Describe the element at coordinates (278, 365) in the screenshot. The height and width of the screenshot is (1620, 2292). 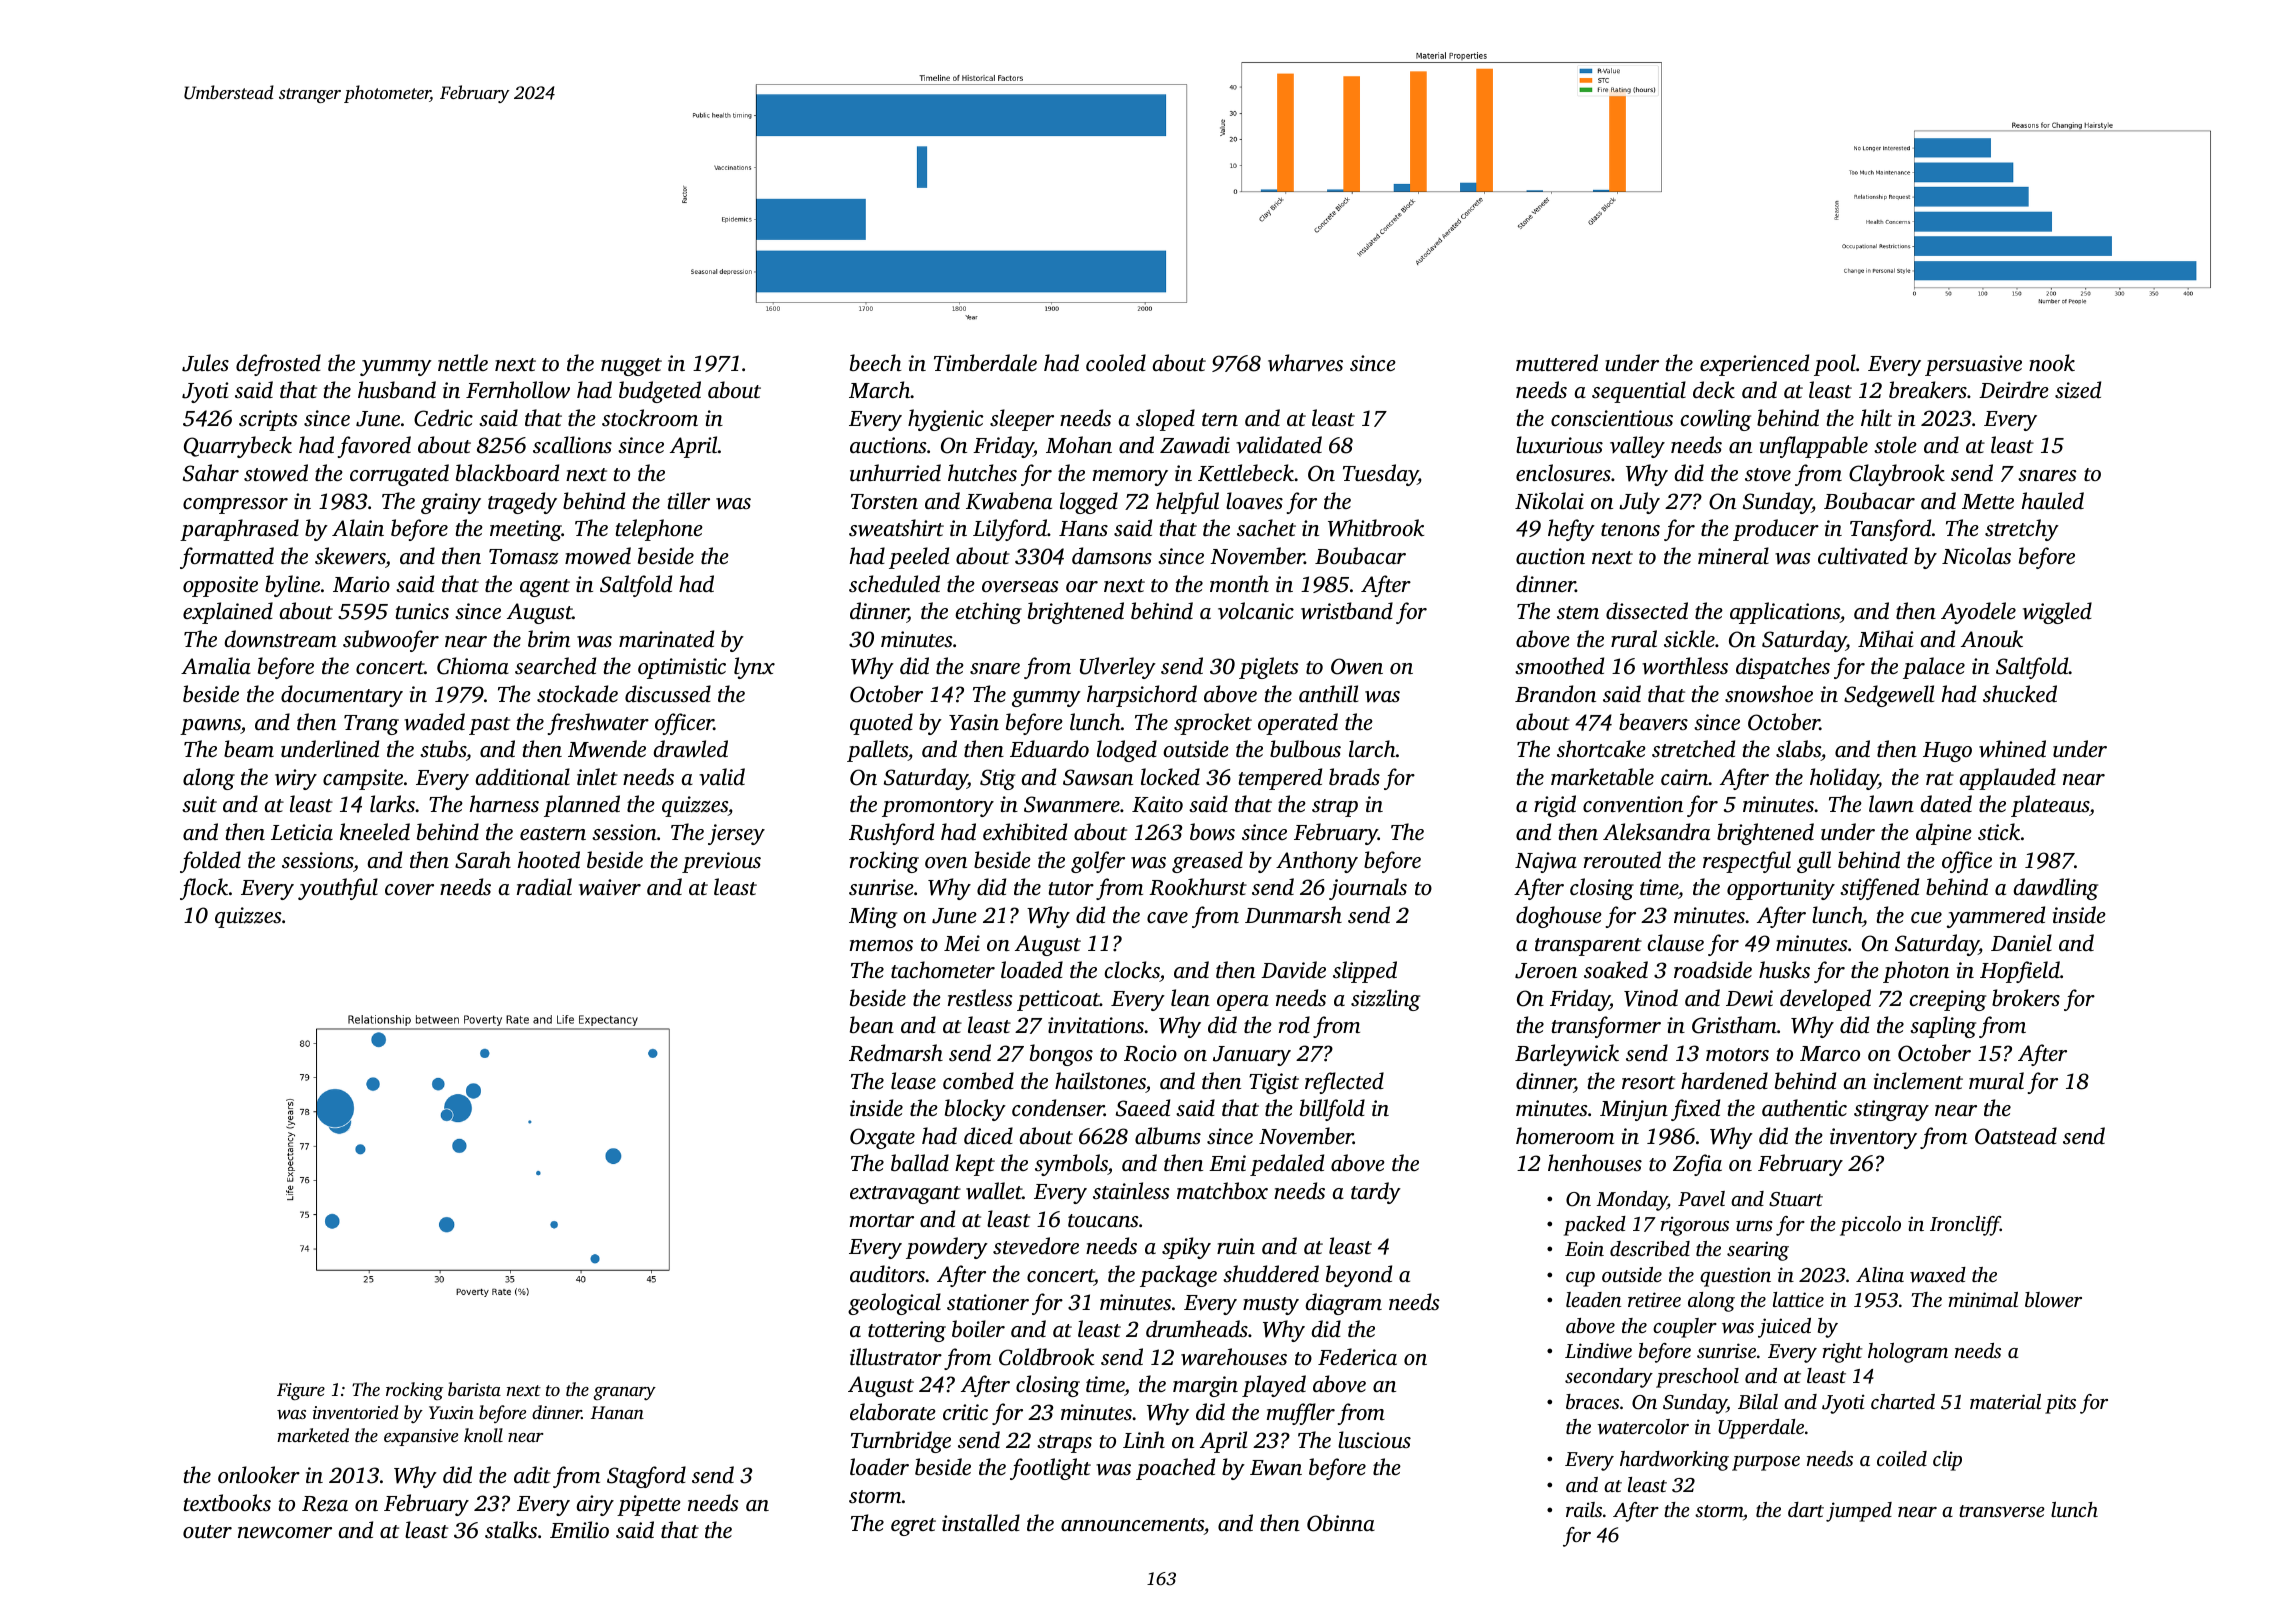
I see `defrosted` at that location.
